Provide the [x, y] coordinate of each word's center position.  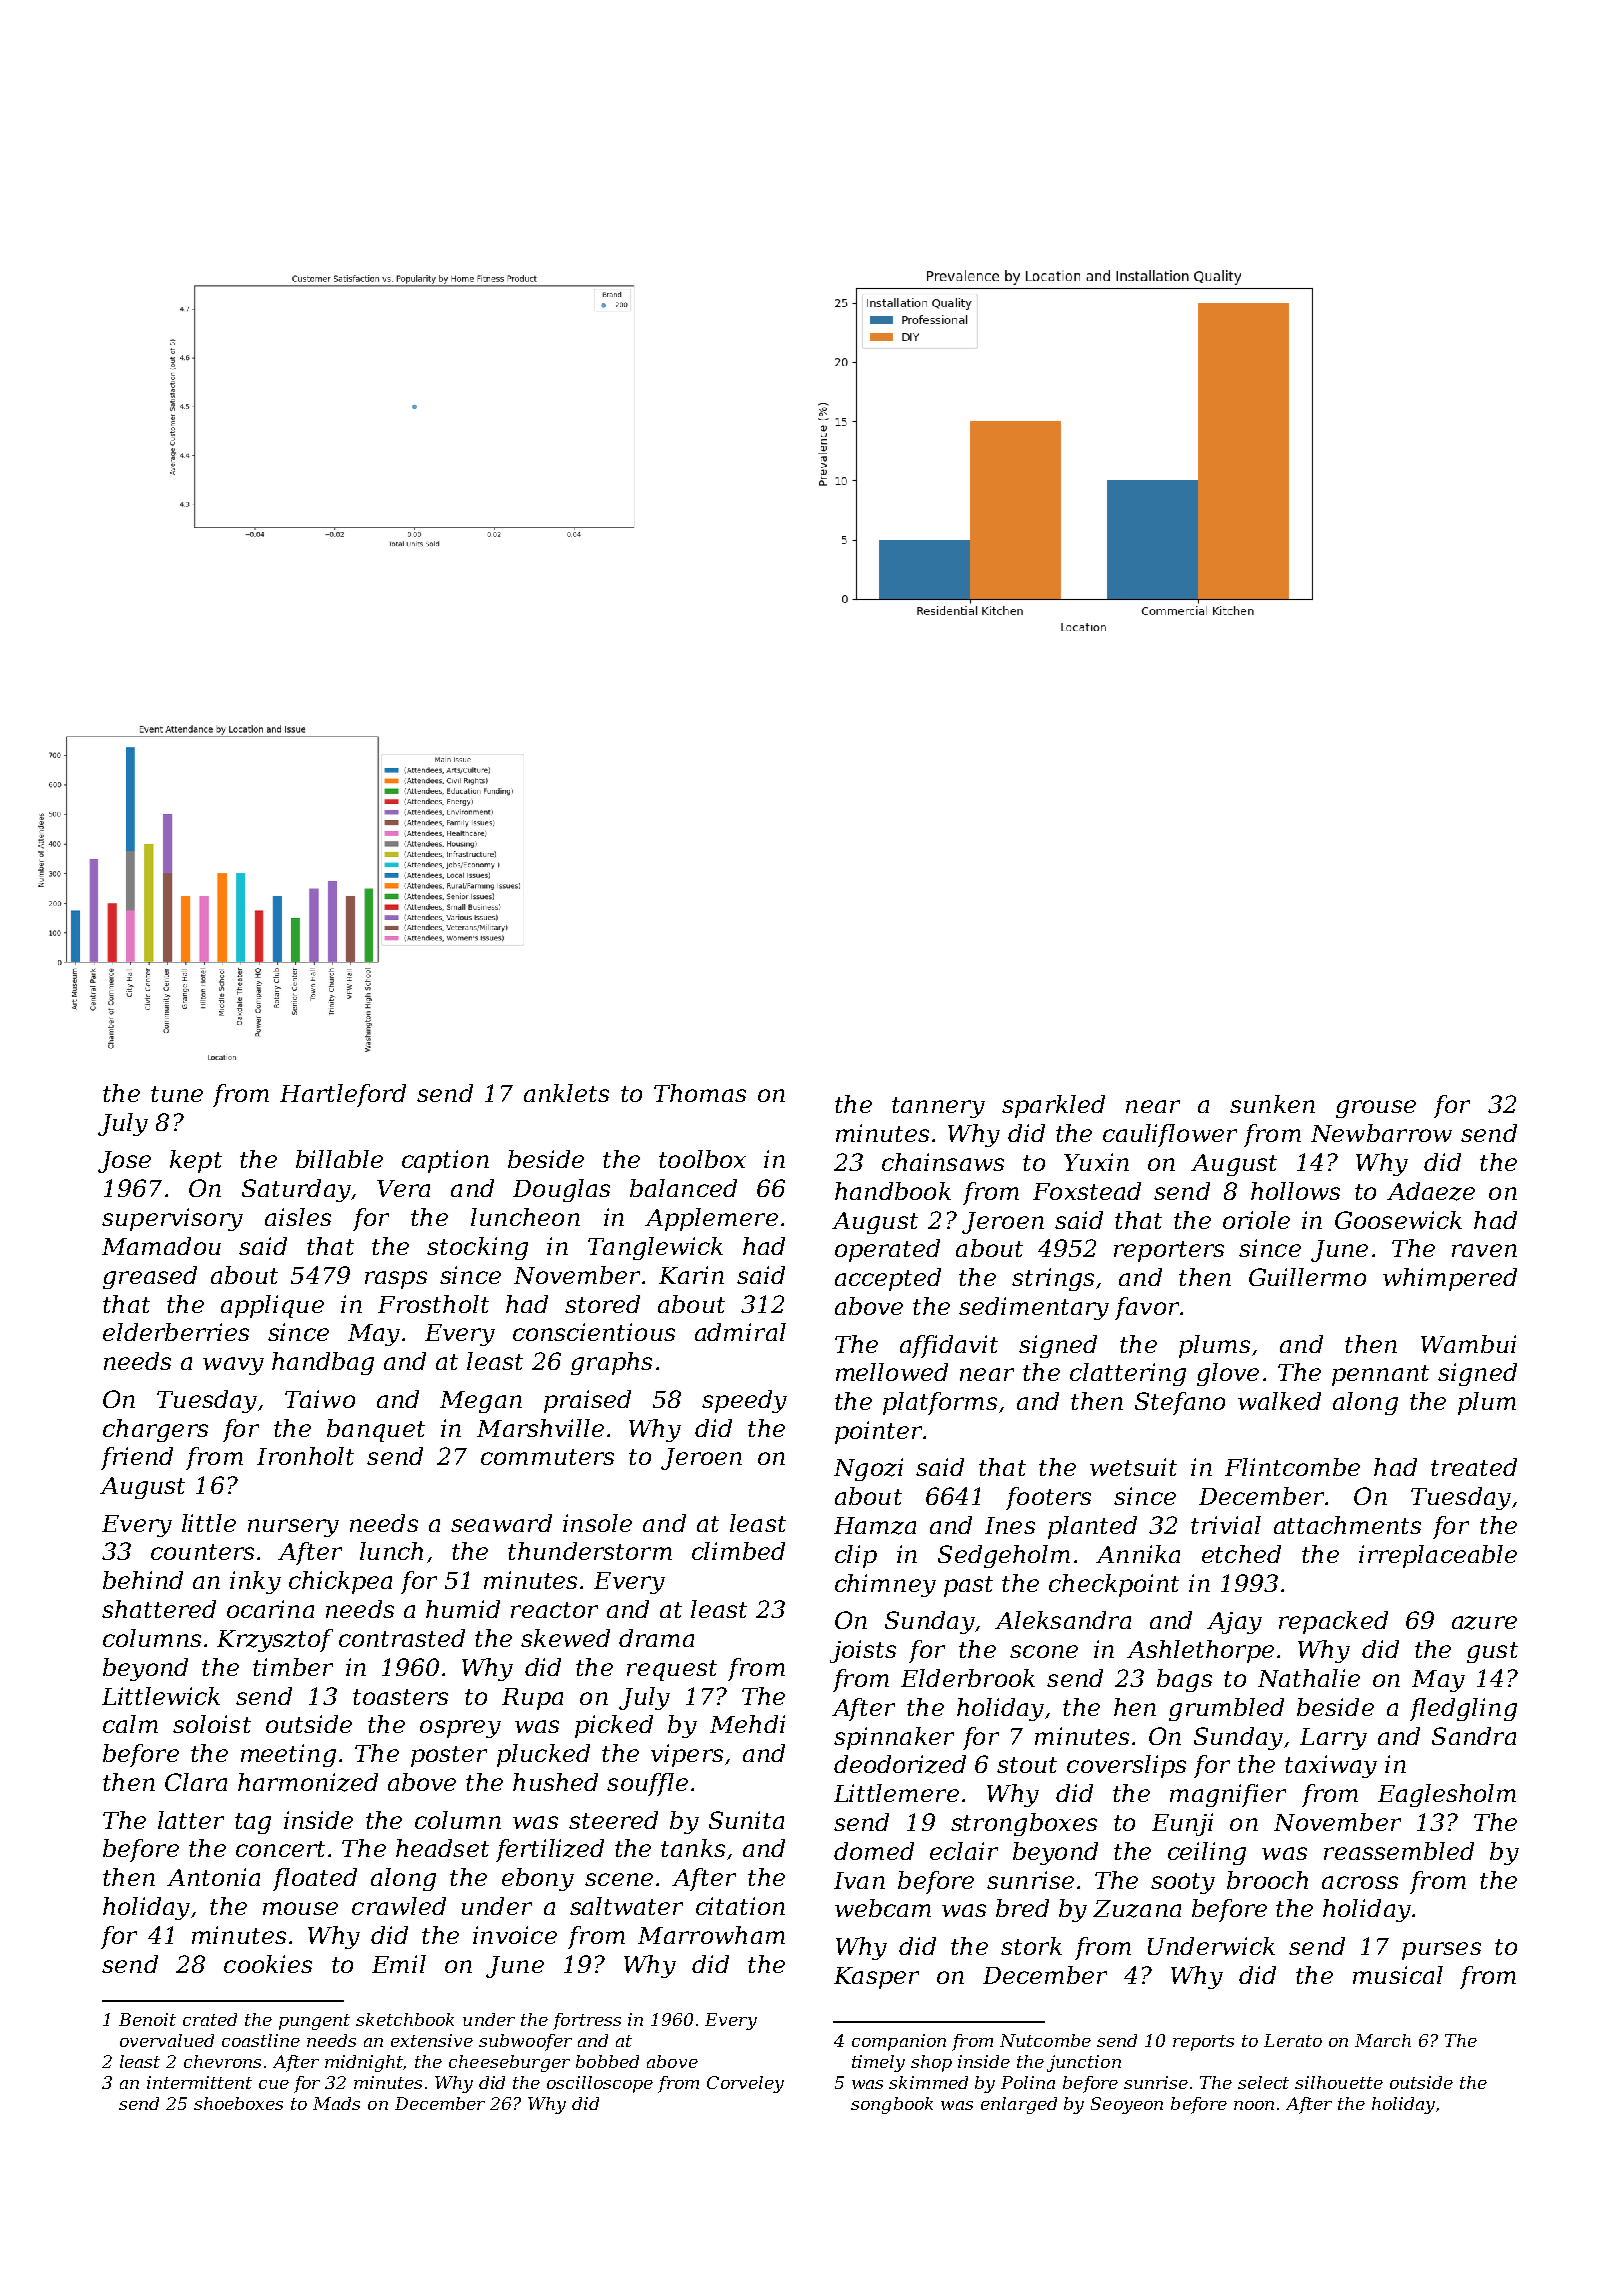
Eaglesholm [1447, 1795]
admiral [740, 1332]
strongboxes [1024, 1824]
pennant [1380, 1375]
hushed [555, 1782]
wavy [233, 1366]
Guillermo [1307, 1277]
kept [196, 1161]
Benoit [147, 2019]
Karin [691, 1275]
